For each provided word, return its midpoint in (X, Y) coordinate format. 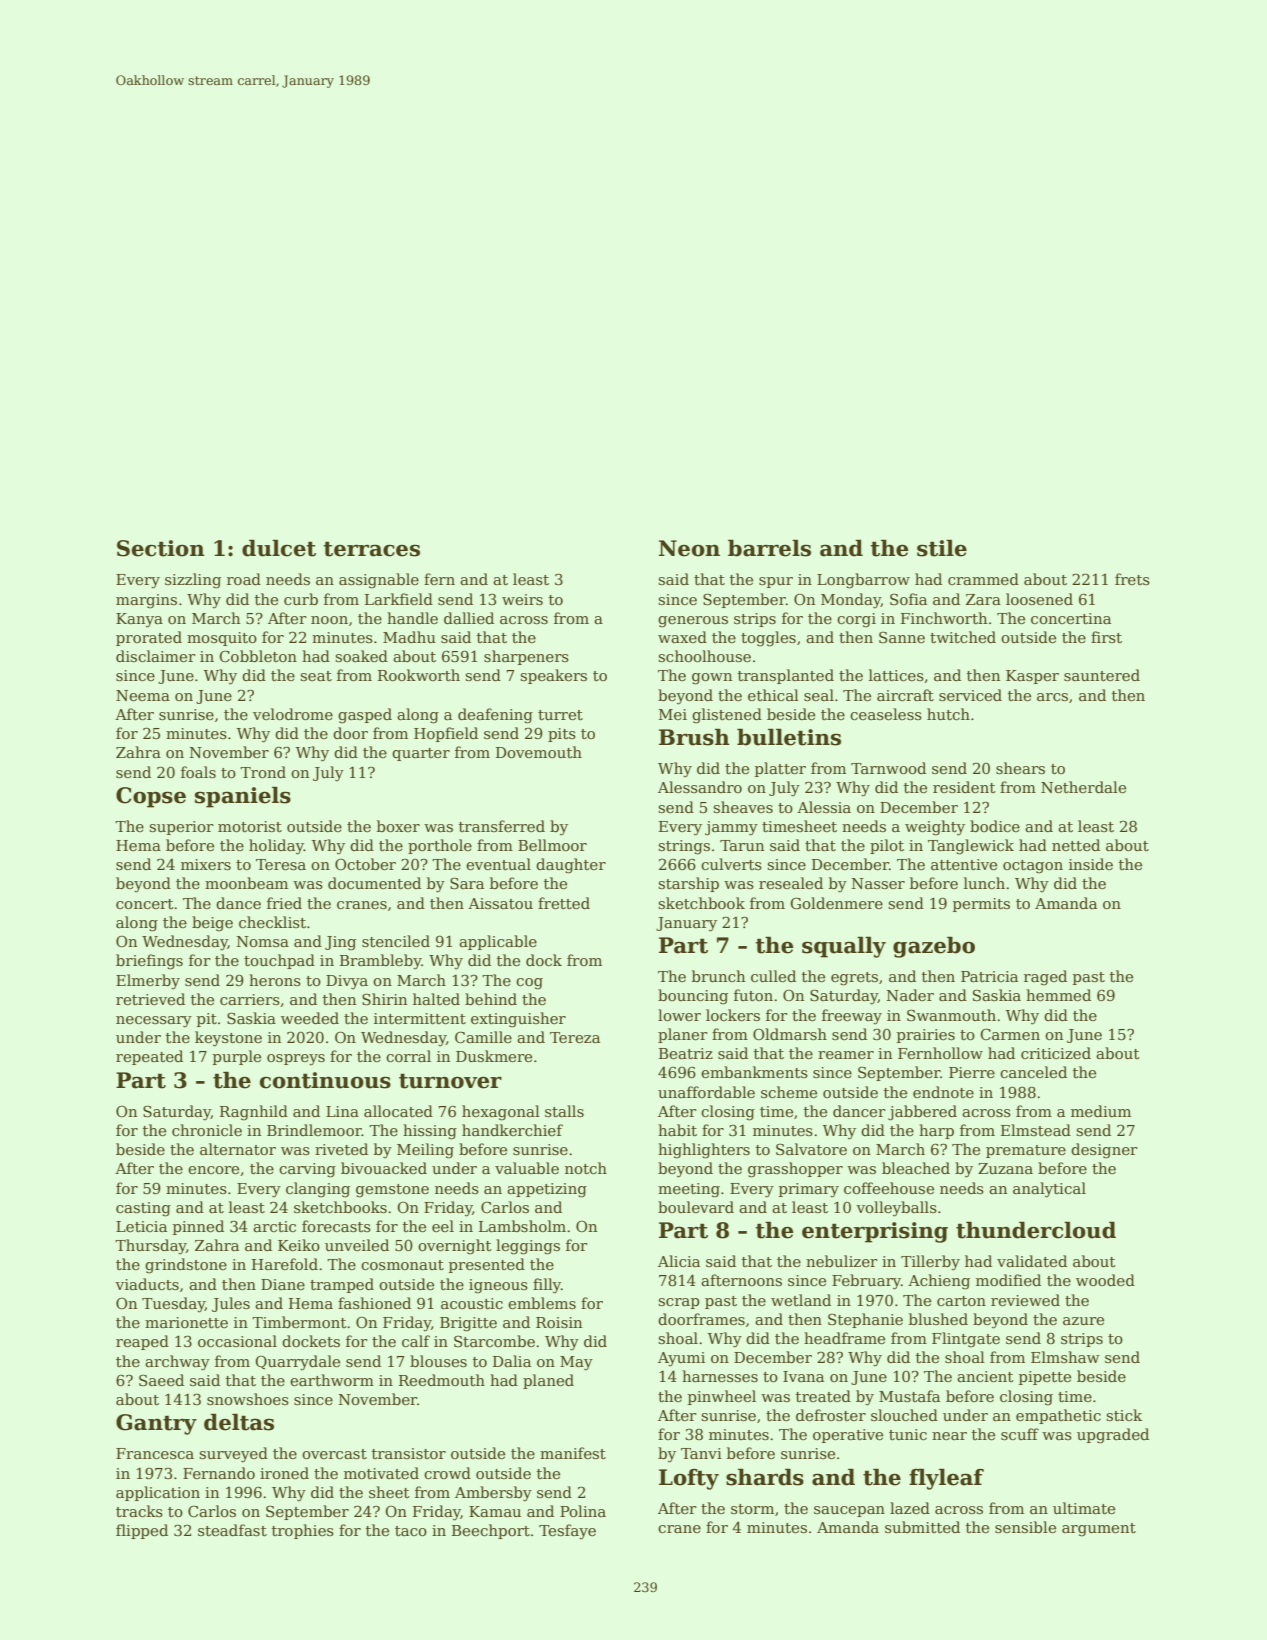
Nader (910, 995)
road (244, 579)
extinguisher (518, 1020)
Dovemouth (539, 752)
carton (961, 1301)
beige (212, 924)
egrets (854, 979)
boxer (398, 826)
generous (693, 622)
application (158, 1493)
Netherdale (1083, 787)
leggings (528, 1247)
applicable (498, 942)
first (1106, 637)
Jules (231, 1304)
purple (237, 1057)
